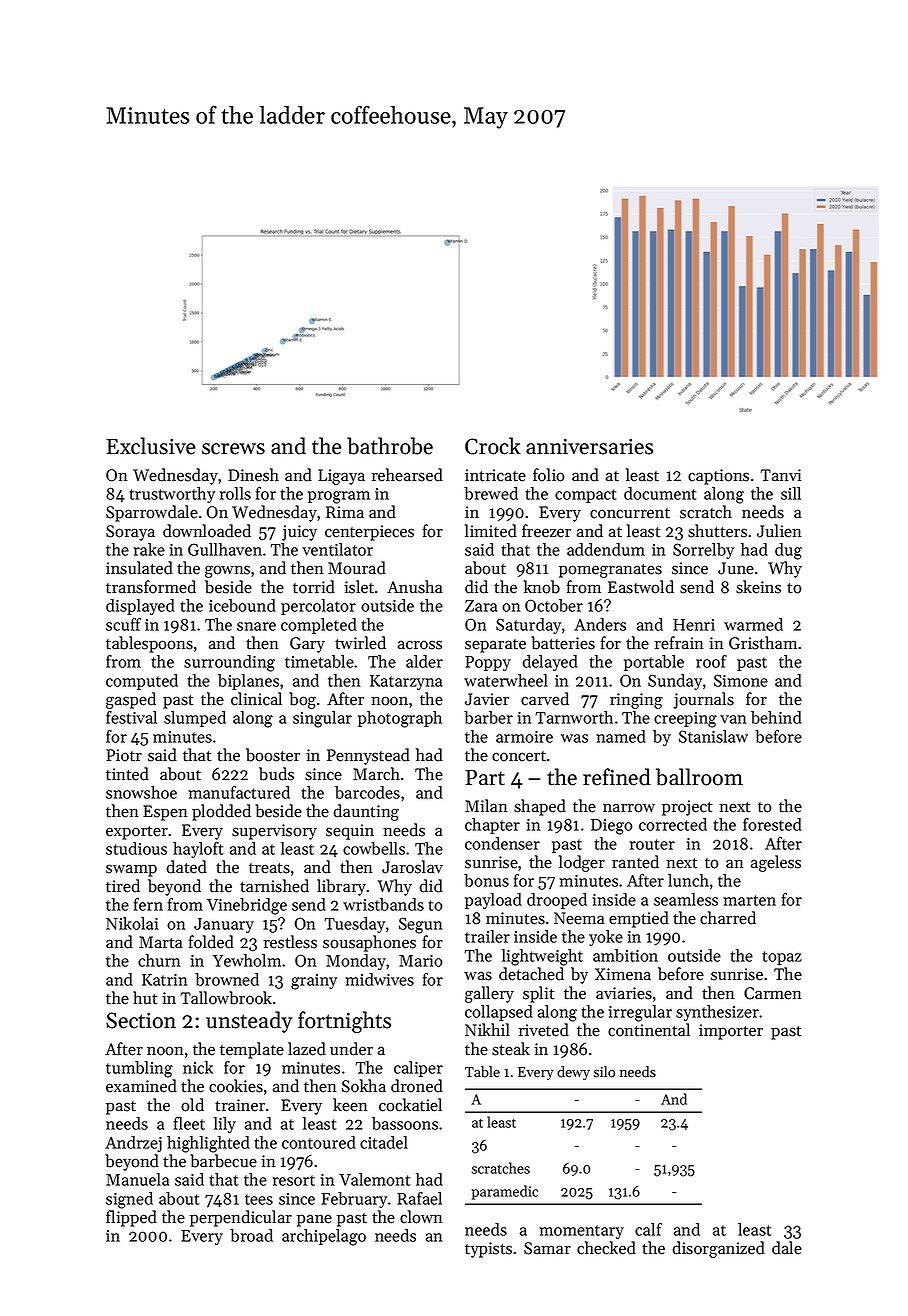 This page has width=908, height=1316. Describe the element at coordinates (488, 1250) in the page. I see `typists` at that location.
